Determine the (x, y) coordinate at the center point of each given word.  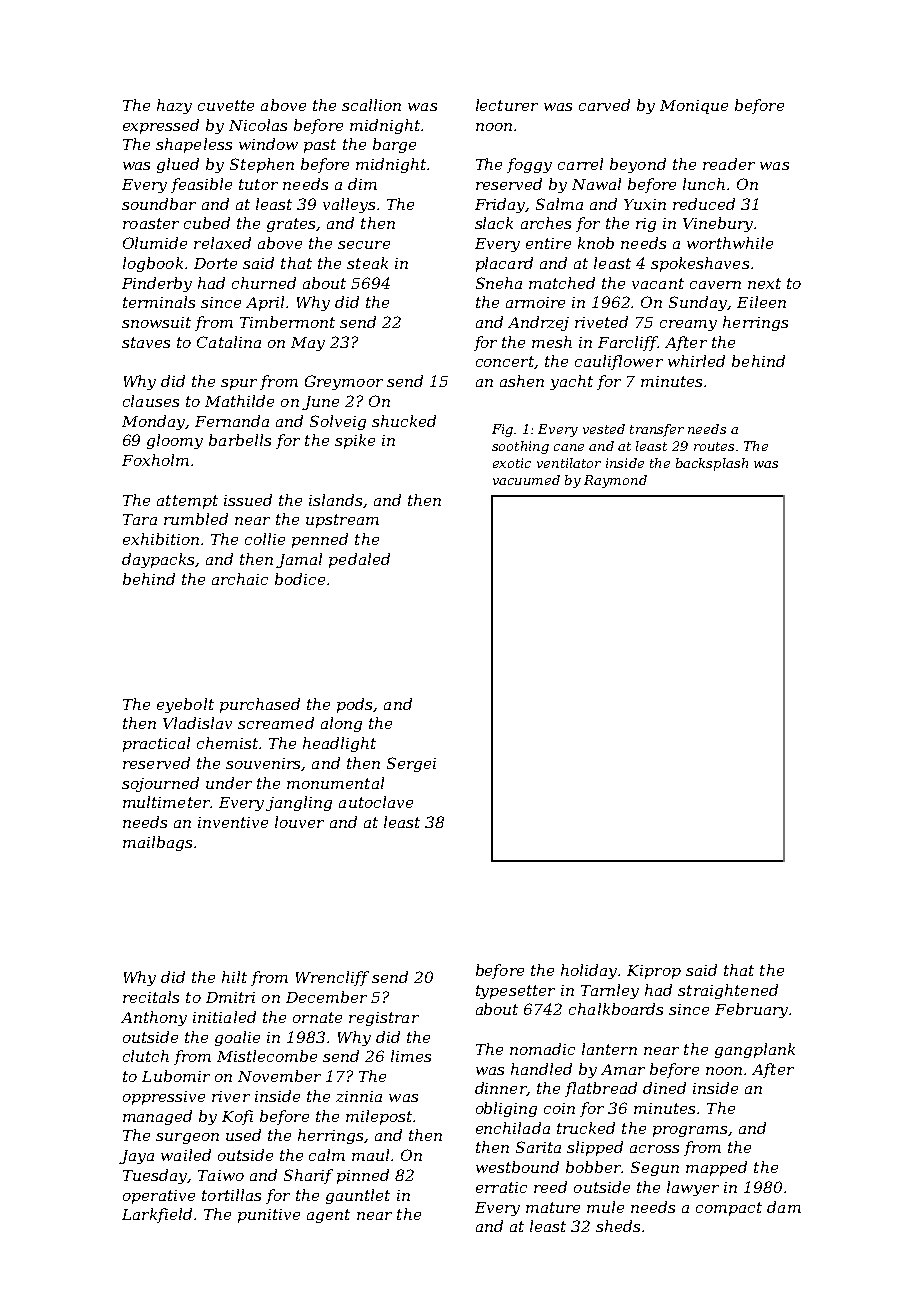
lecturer (507, 105)
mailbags (157, 843)
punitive (269, 1216)
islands (335, 500)
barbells (240, 440)
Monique (694, 107)
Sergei (411, 764)
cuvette (226, 105)
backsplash (712, 464)
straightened (728, 991)
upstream (342, 521)
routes (714, 446)
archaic (240, 579)
